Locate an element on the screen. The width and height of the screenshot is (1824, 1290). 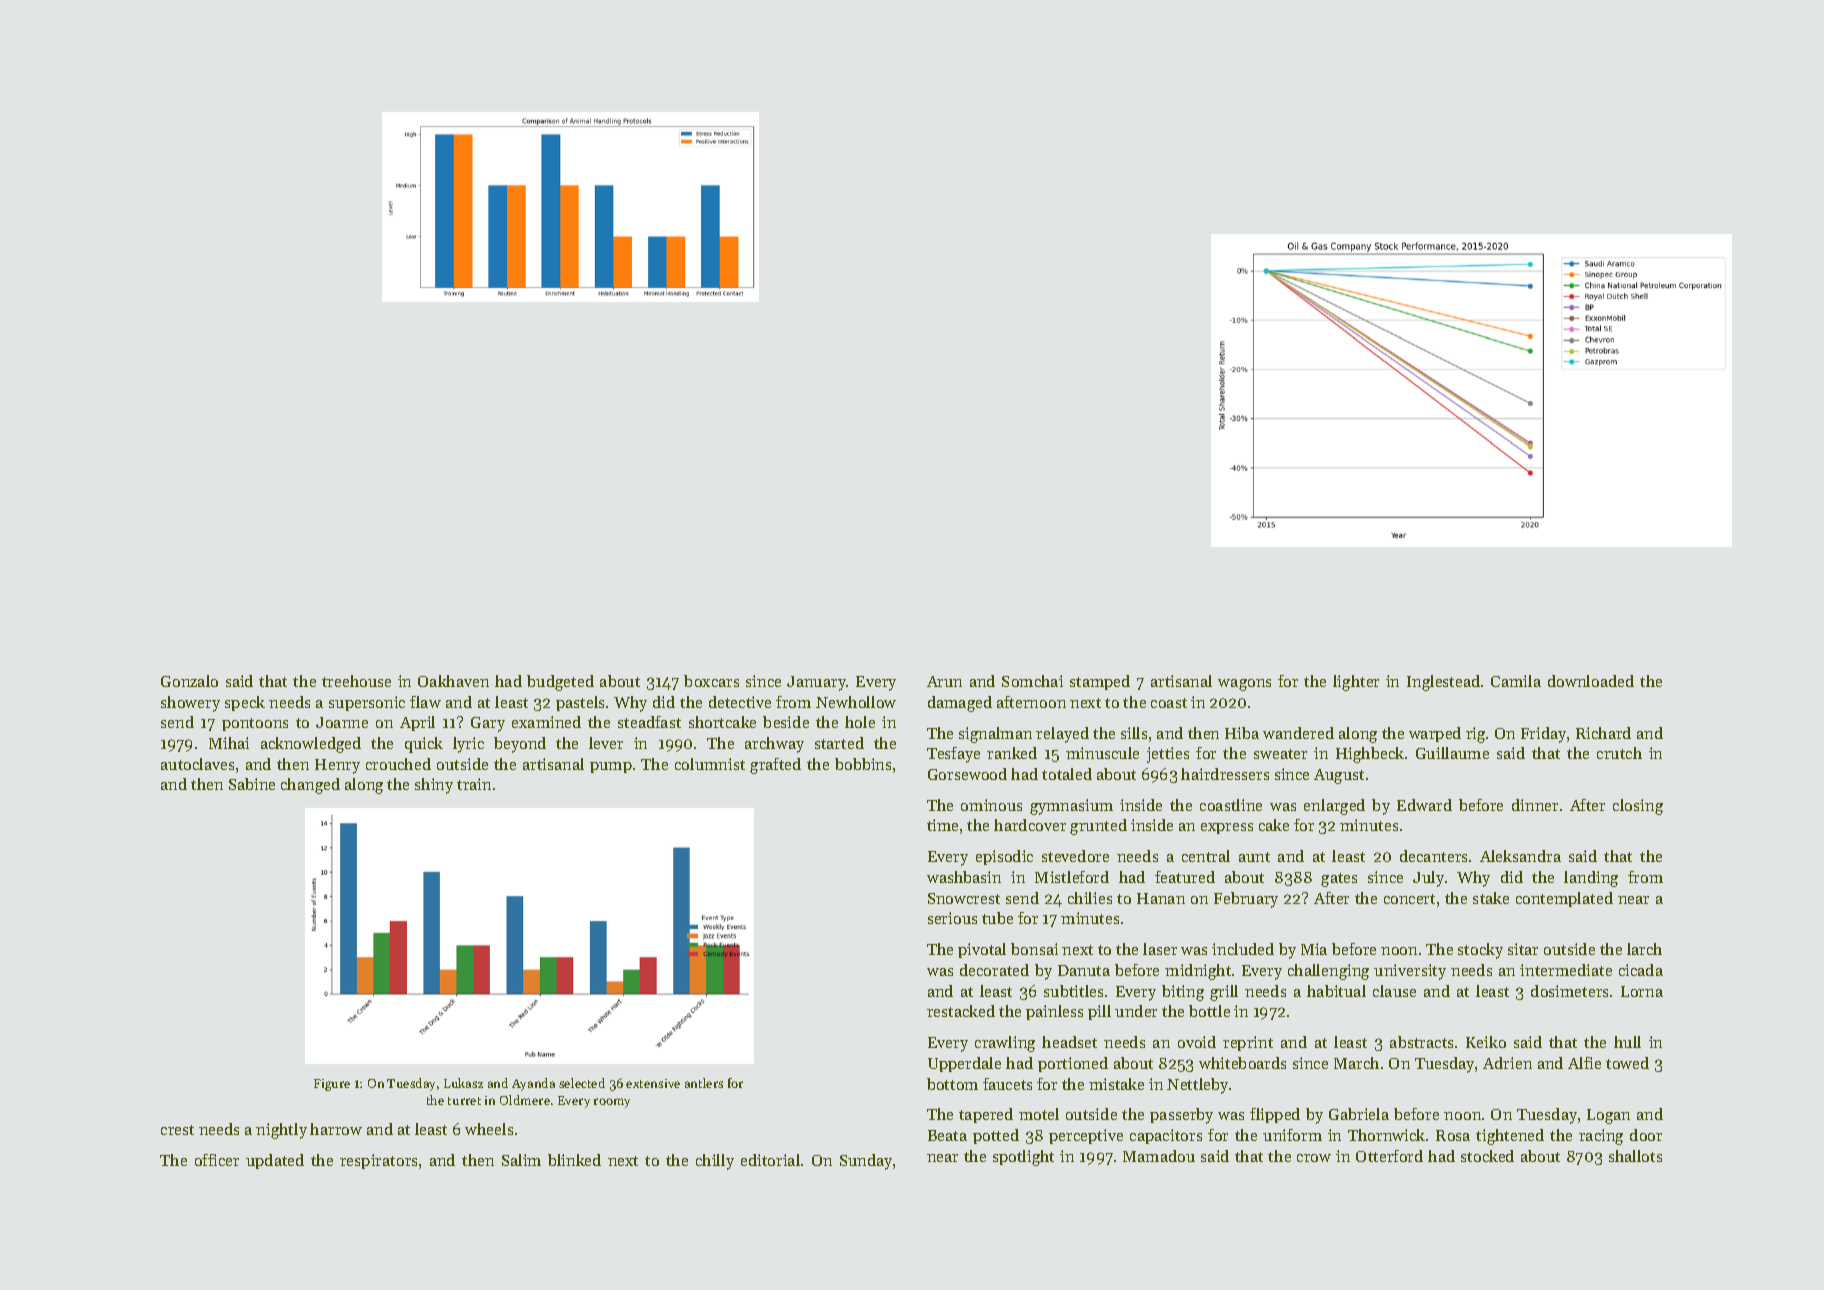
serious is located at coordinates (952, 918).
